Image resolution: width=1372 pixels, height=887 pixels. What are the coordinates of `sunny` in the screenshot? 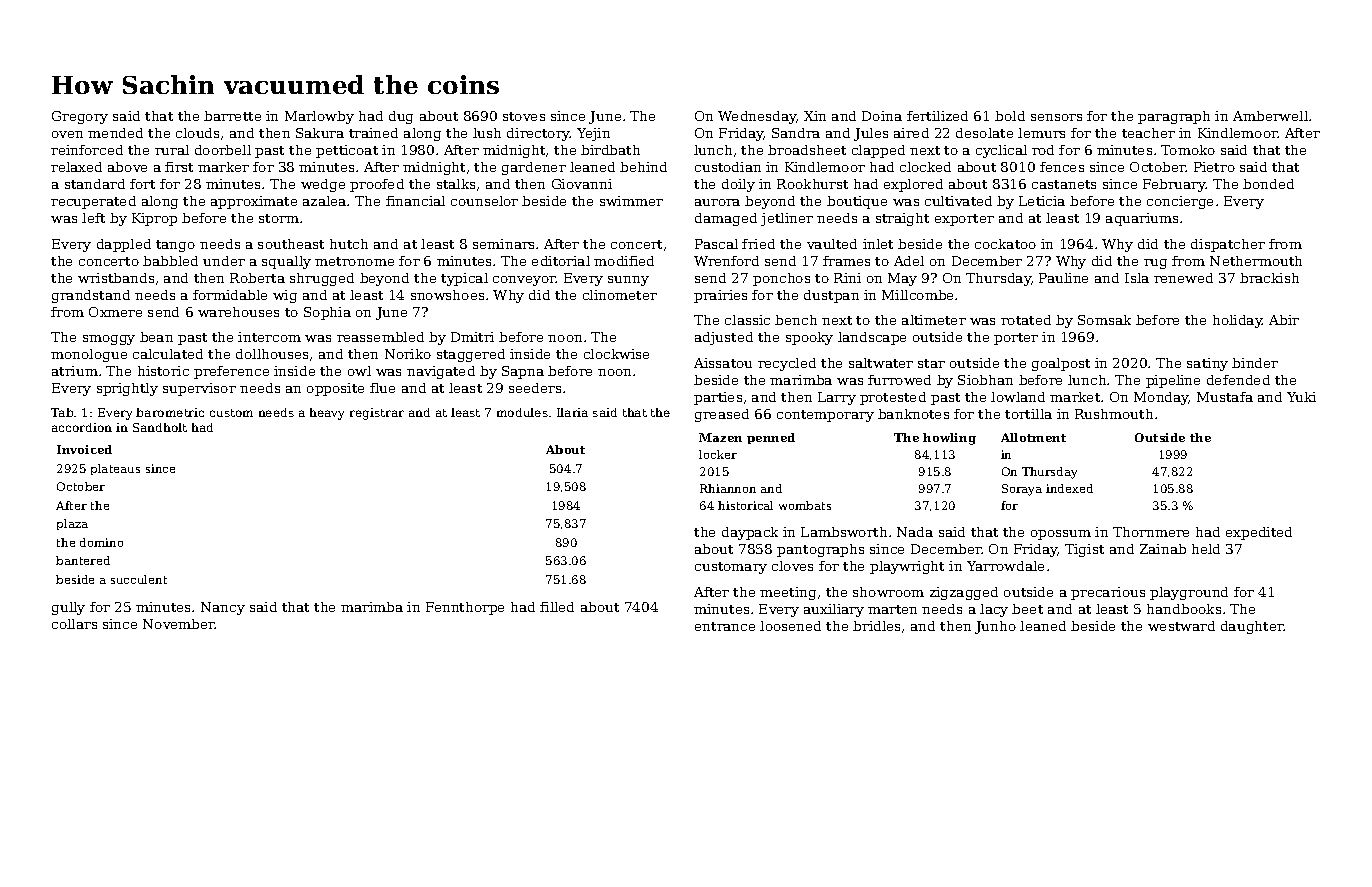 It's located at (628, 281).
